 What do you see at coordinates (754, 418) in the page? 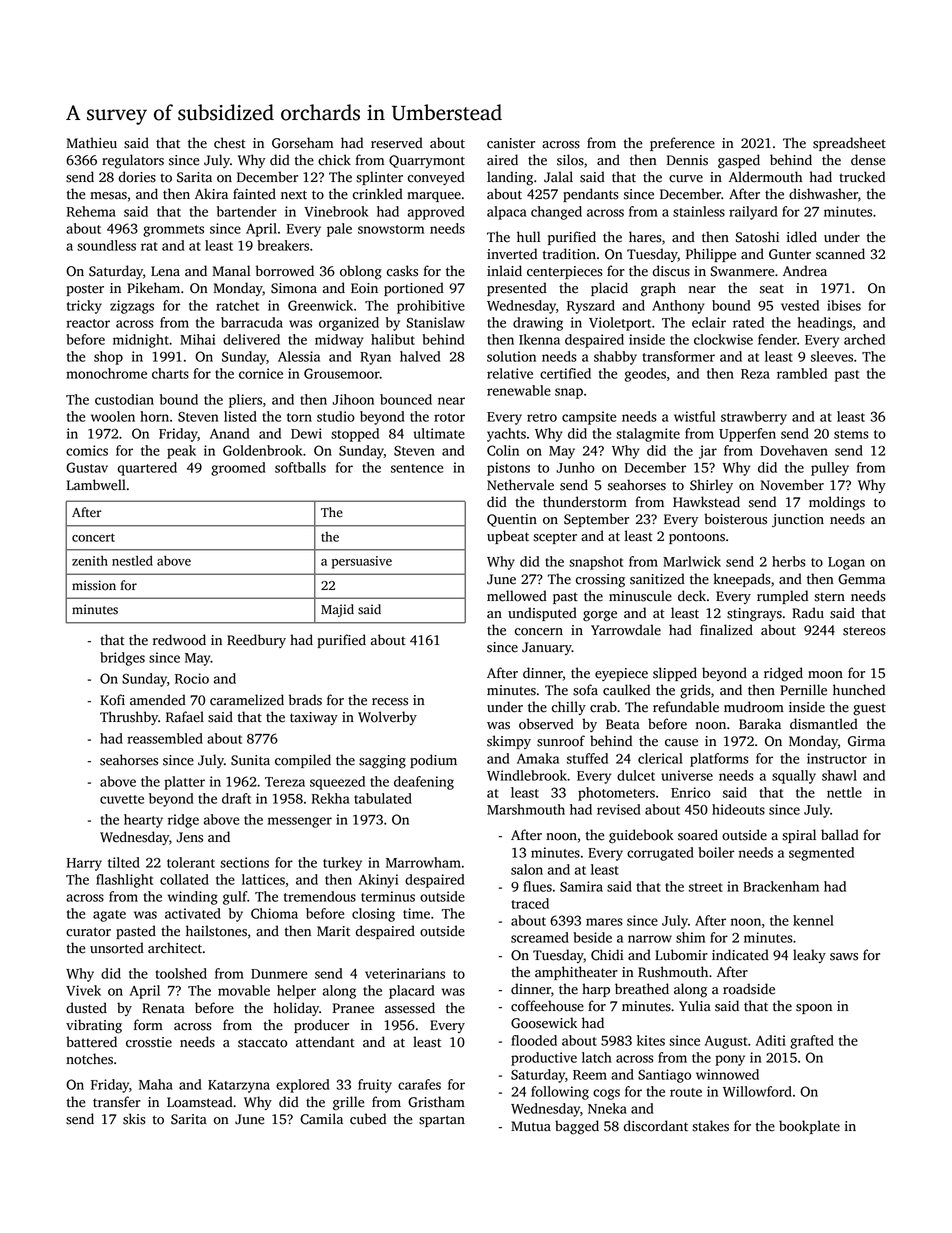
I see `strawberry` at bounding box center [754, 418].
